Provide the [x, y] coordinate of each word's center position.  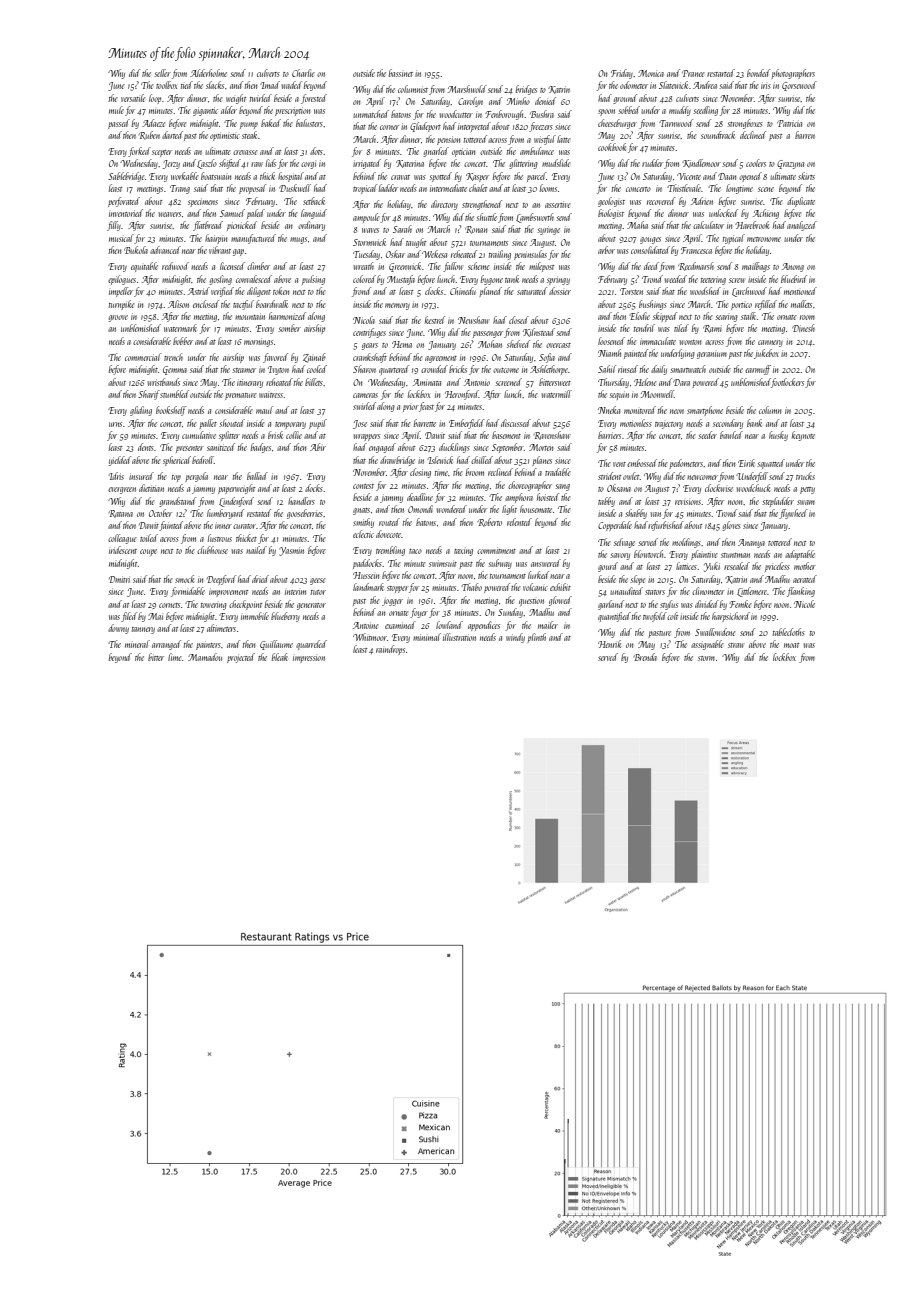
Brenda [645, 657]
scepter [162, 153]
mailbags [756, 267]
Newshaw [473, 320]
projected [241, 658]
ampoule [366, 218]
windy [515, 638]
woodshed [705, 291]
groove [118, 318]
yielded [120, 461]
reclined [500, 472]
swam [806, 502]
